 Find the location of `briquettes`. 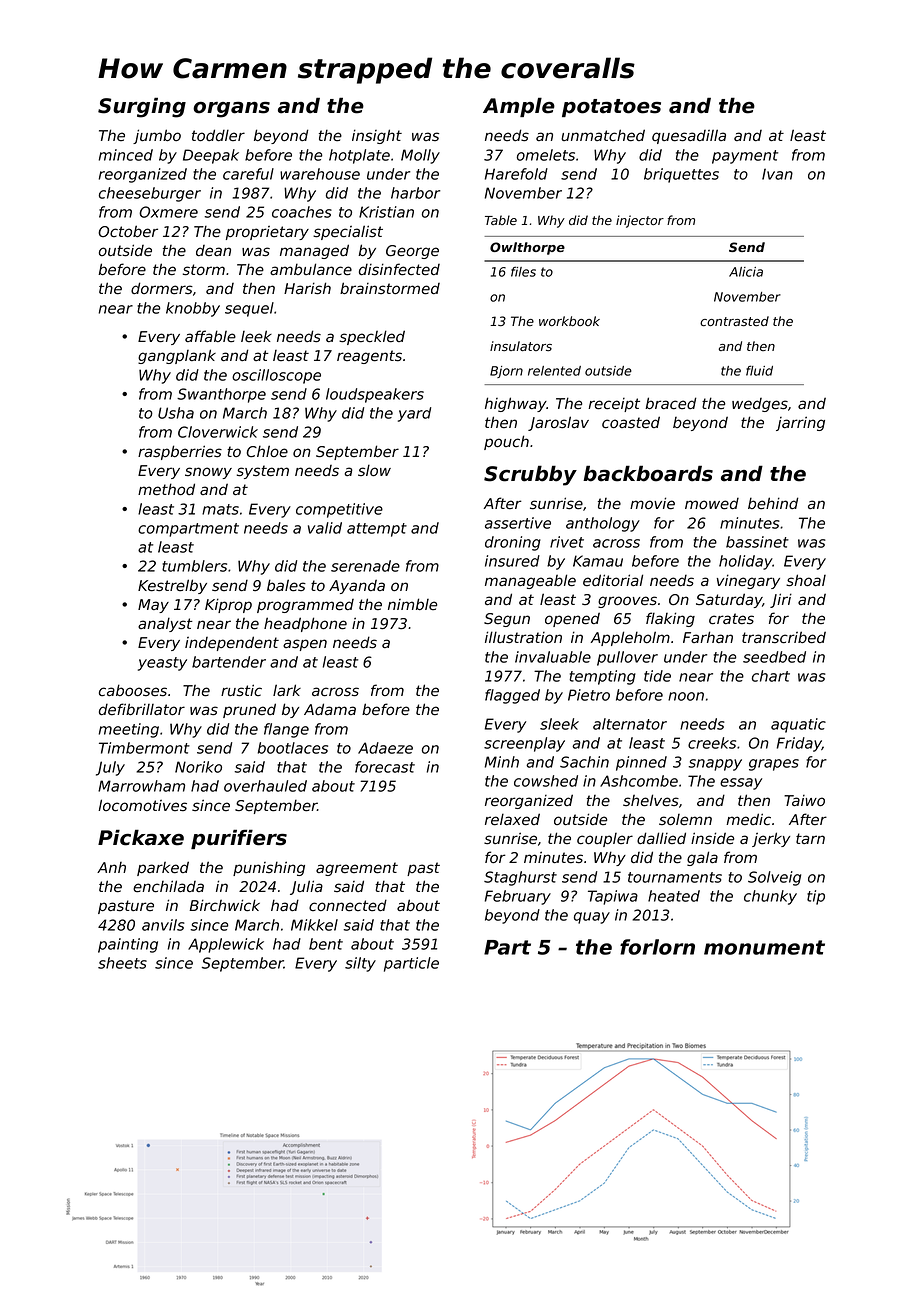

briquettes is located at coordinates (681, 175).
